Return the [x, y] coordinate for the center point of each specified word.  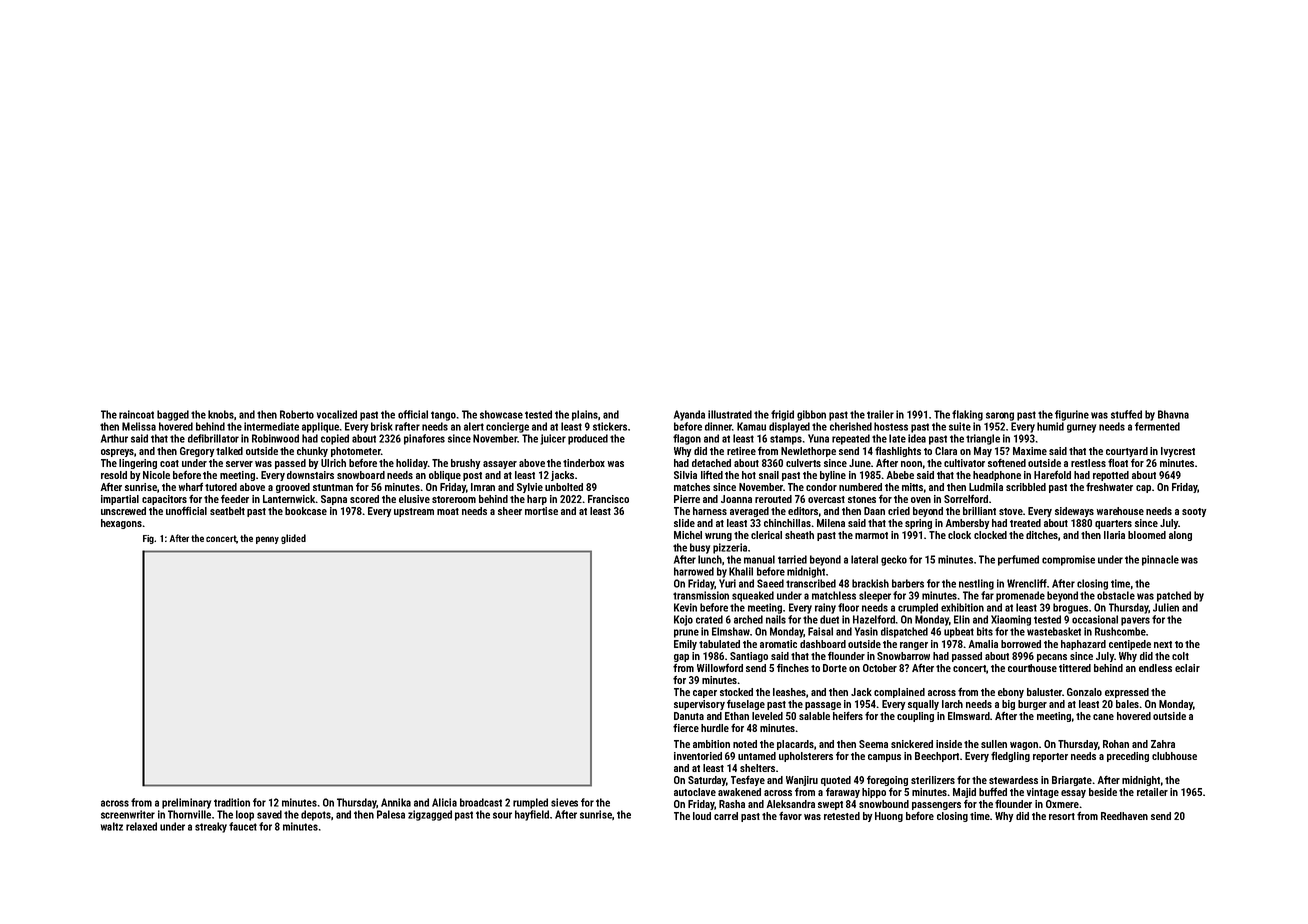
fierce [686, 727]
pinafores [424, 439]
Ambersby [967, 524]
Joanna [736, 499]
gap [681, 658]
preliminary [186, 803]
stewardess [1013, 780]
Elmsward [969, 716]
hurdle [715, 728]
